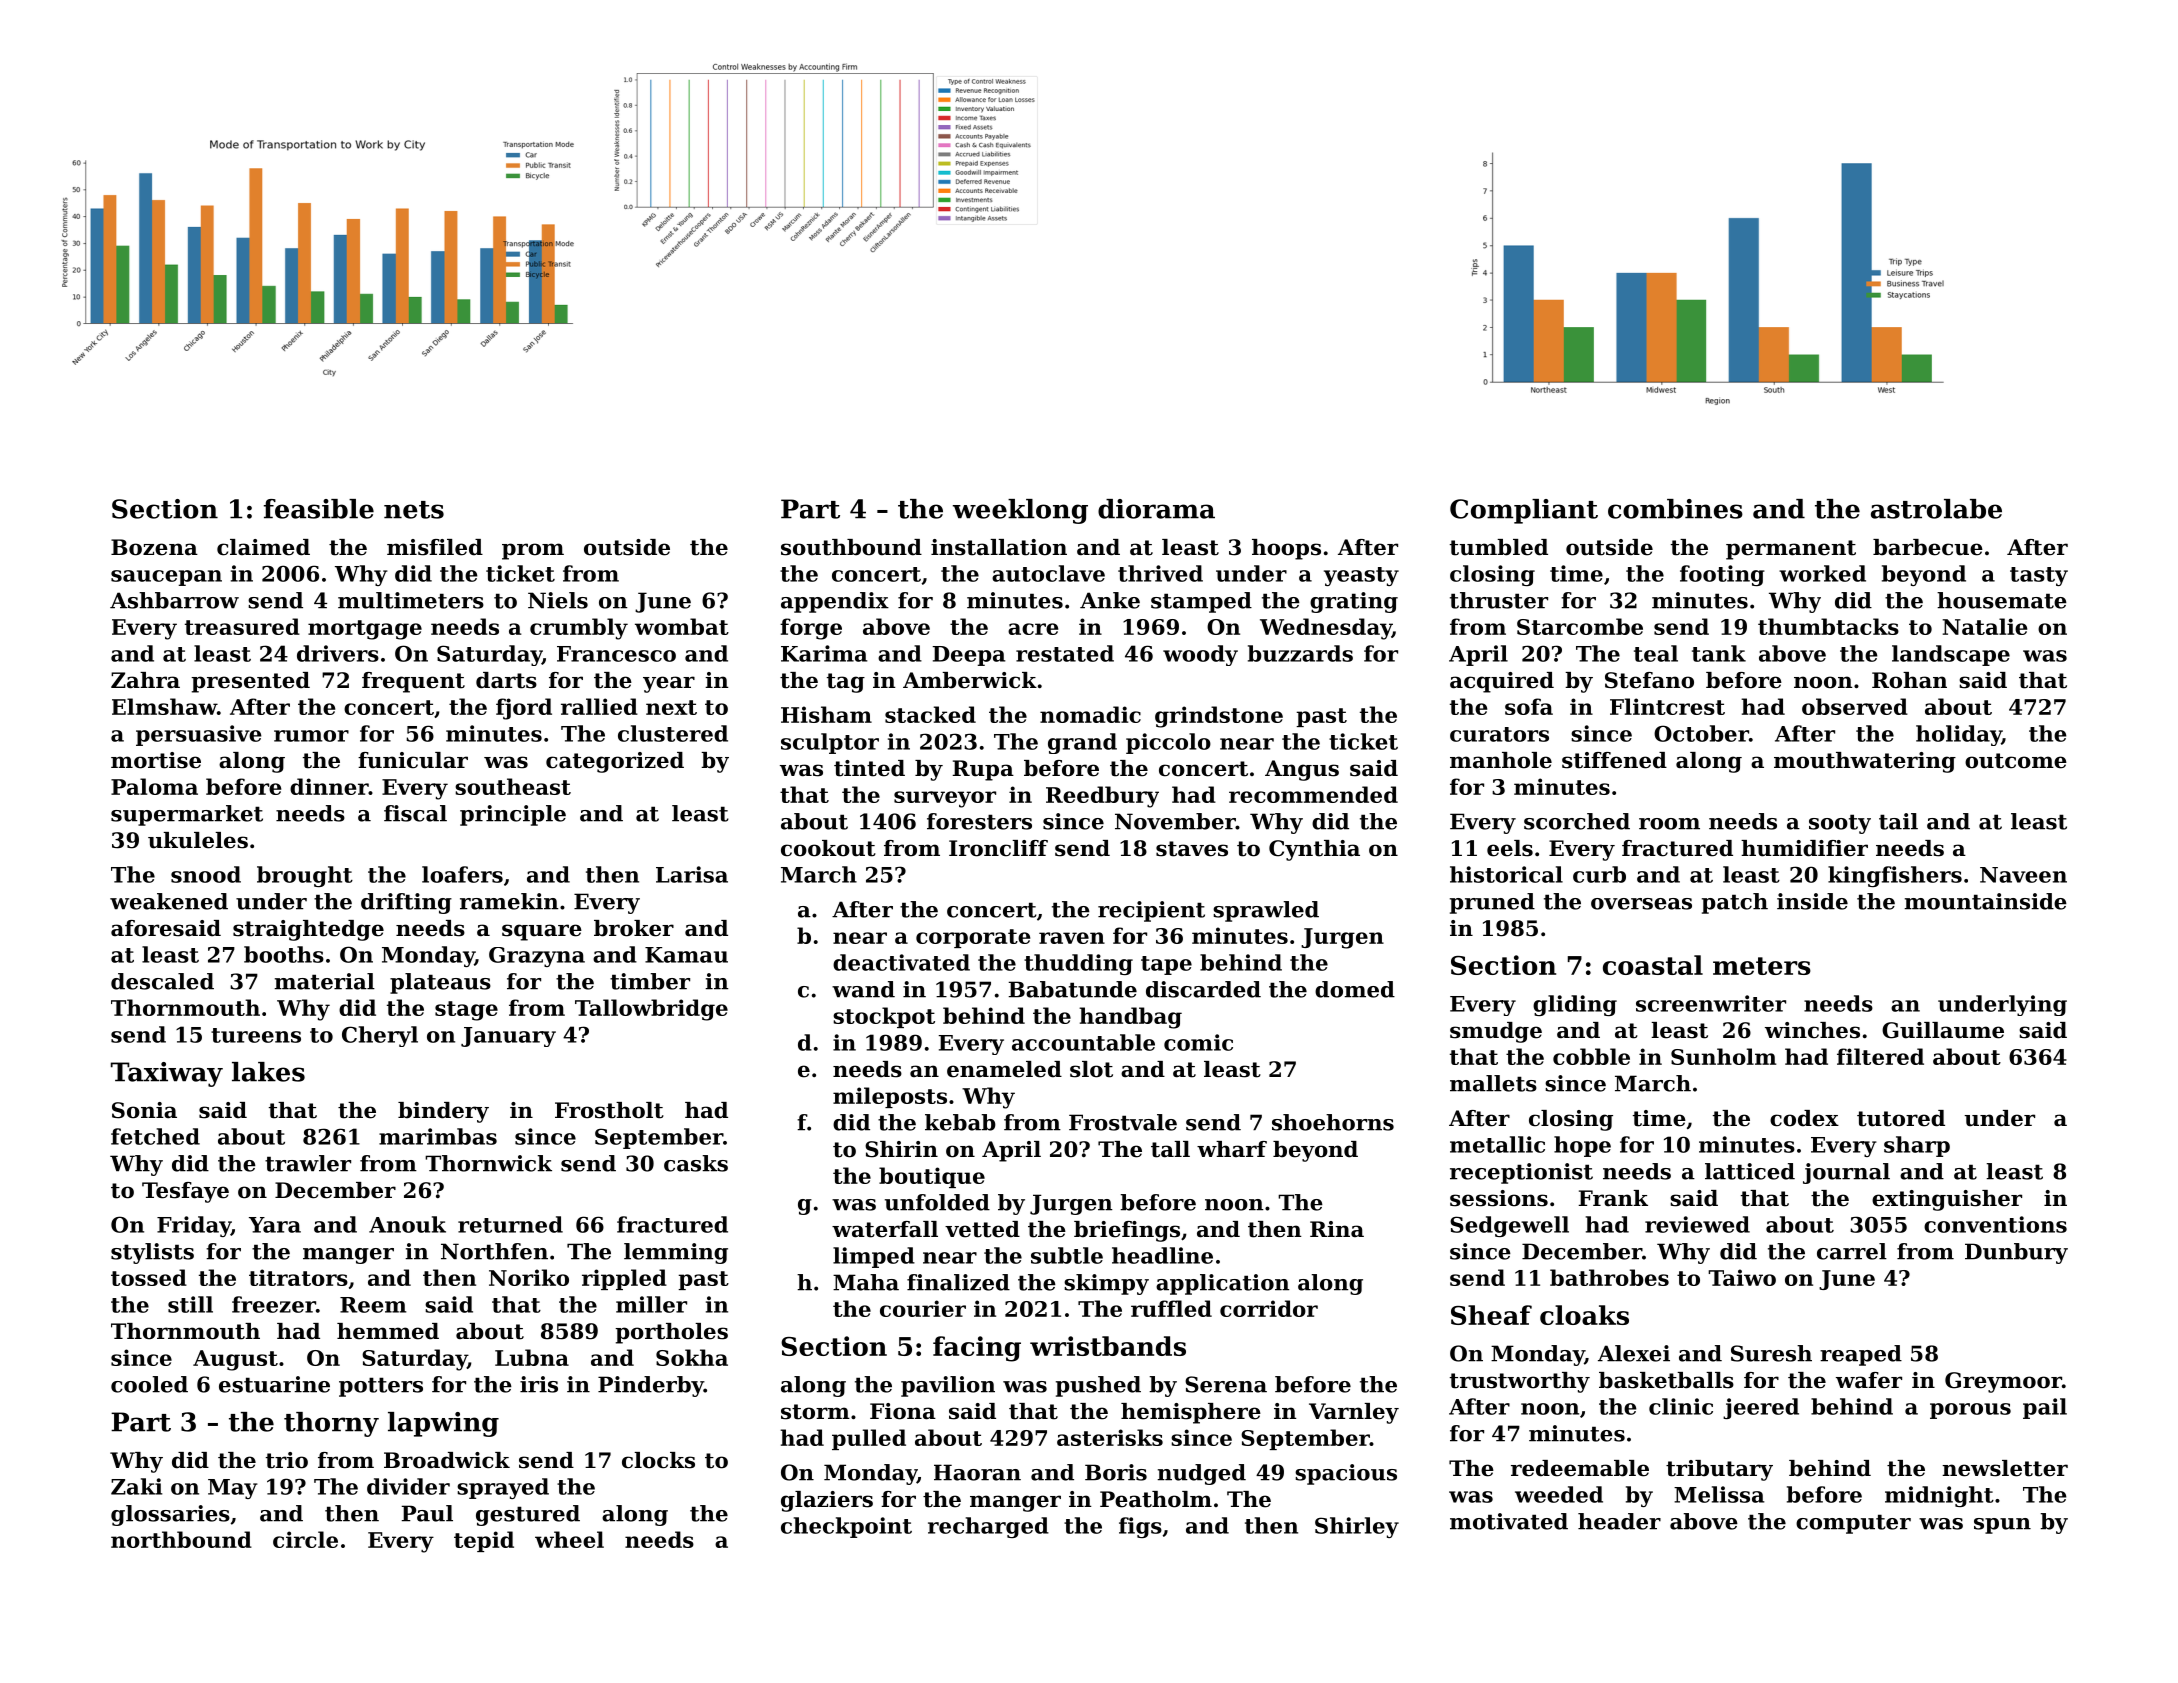  What do you see at coordinates (1333, 1122) in the image?
I see `shoehorns` at bounding box center [1333, 1122].
